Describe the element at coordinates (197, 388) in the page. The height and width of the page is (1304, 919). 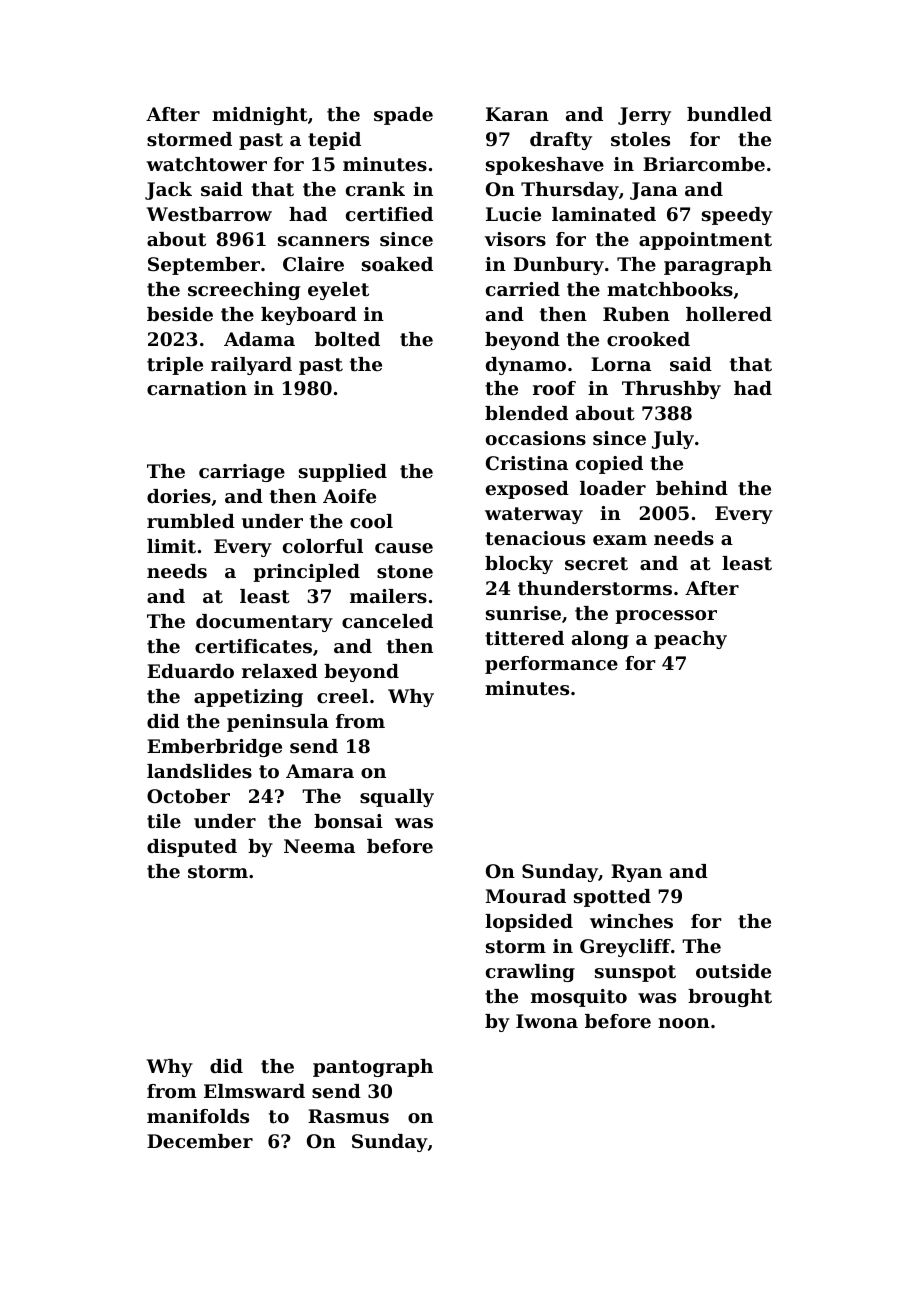
I see `carnation` at that location.
